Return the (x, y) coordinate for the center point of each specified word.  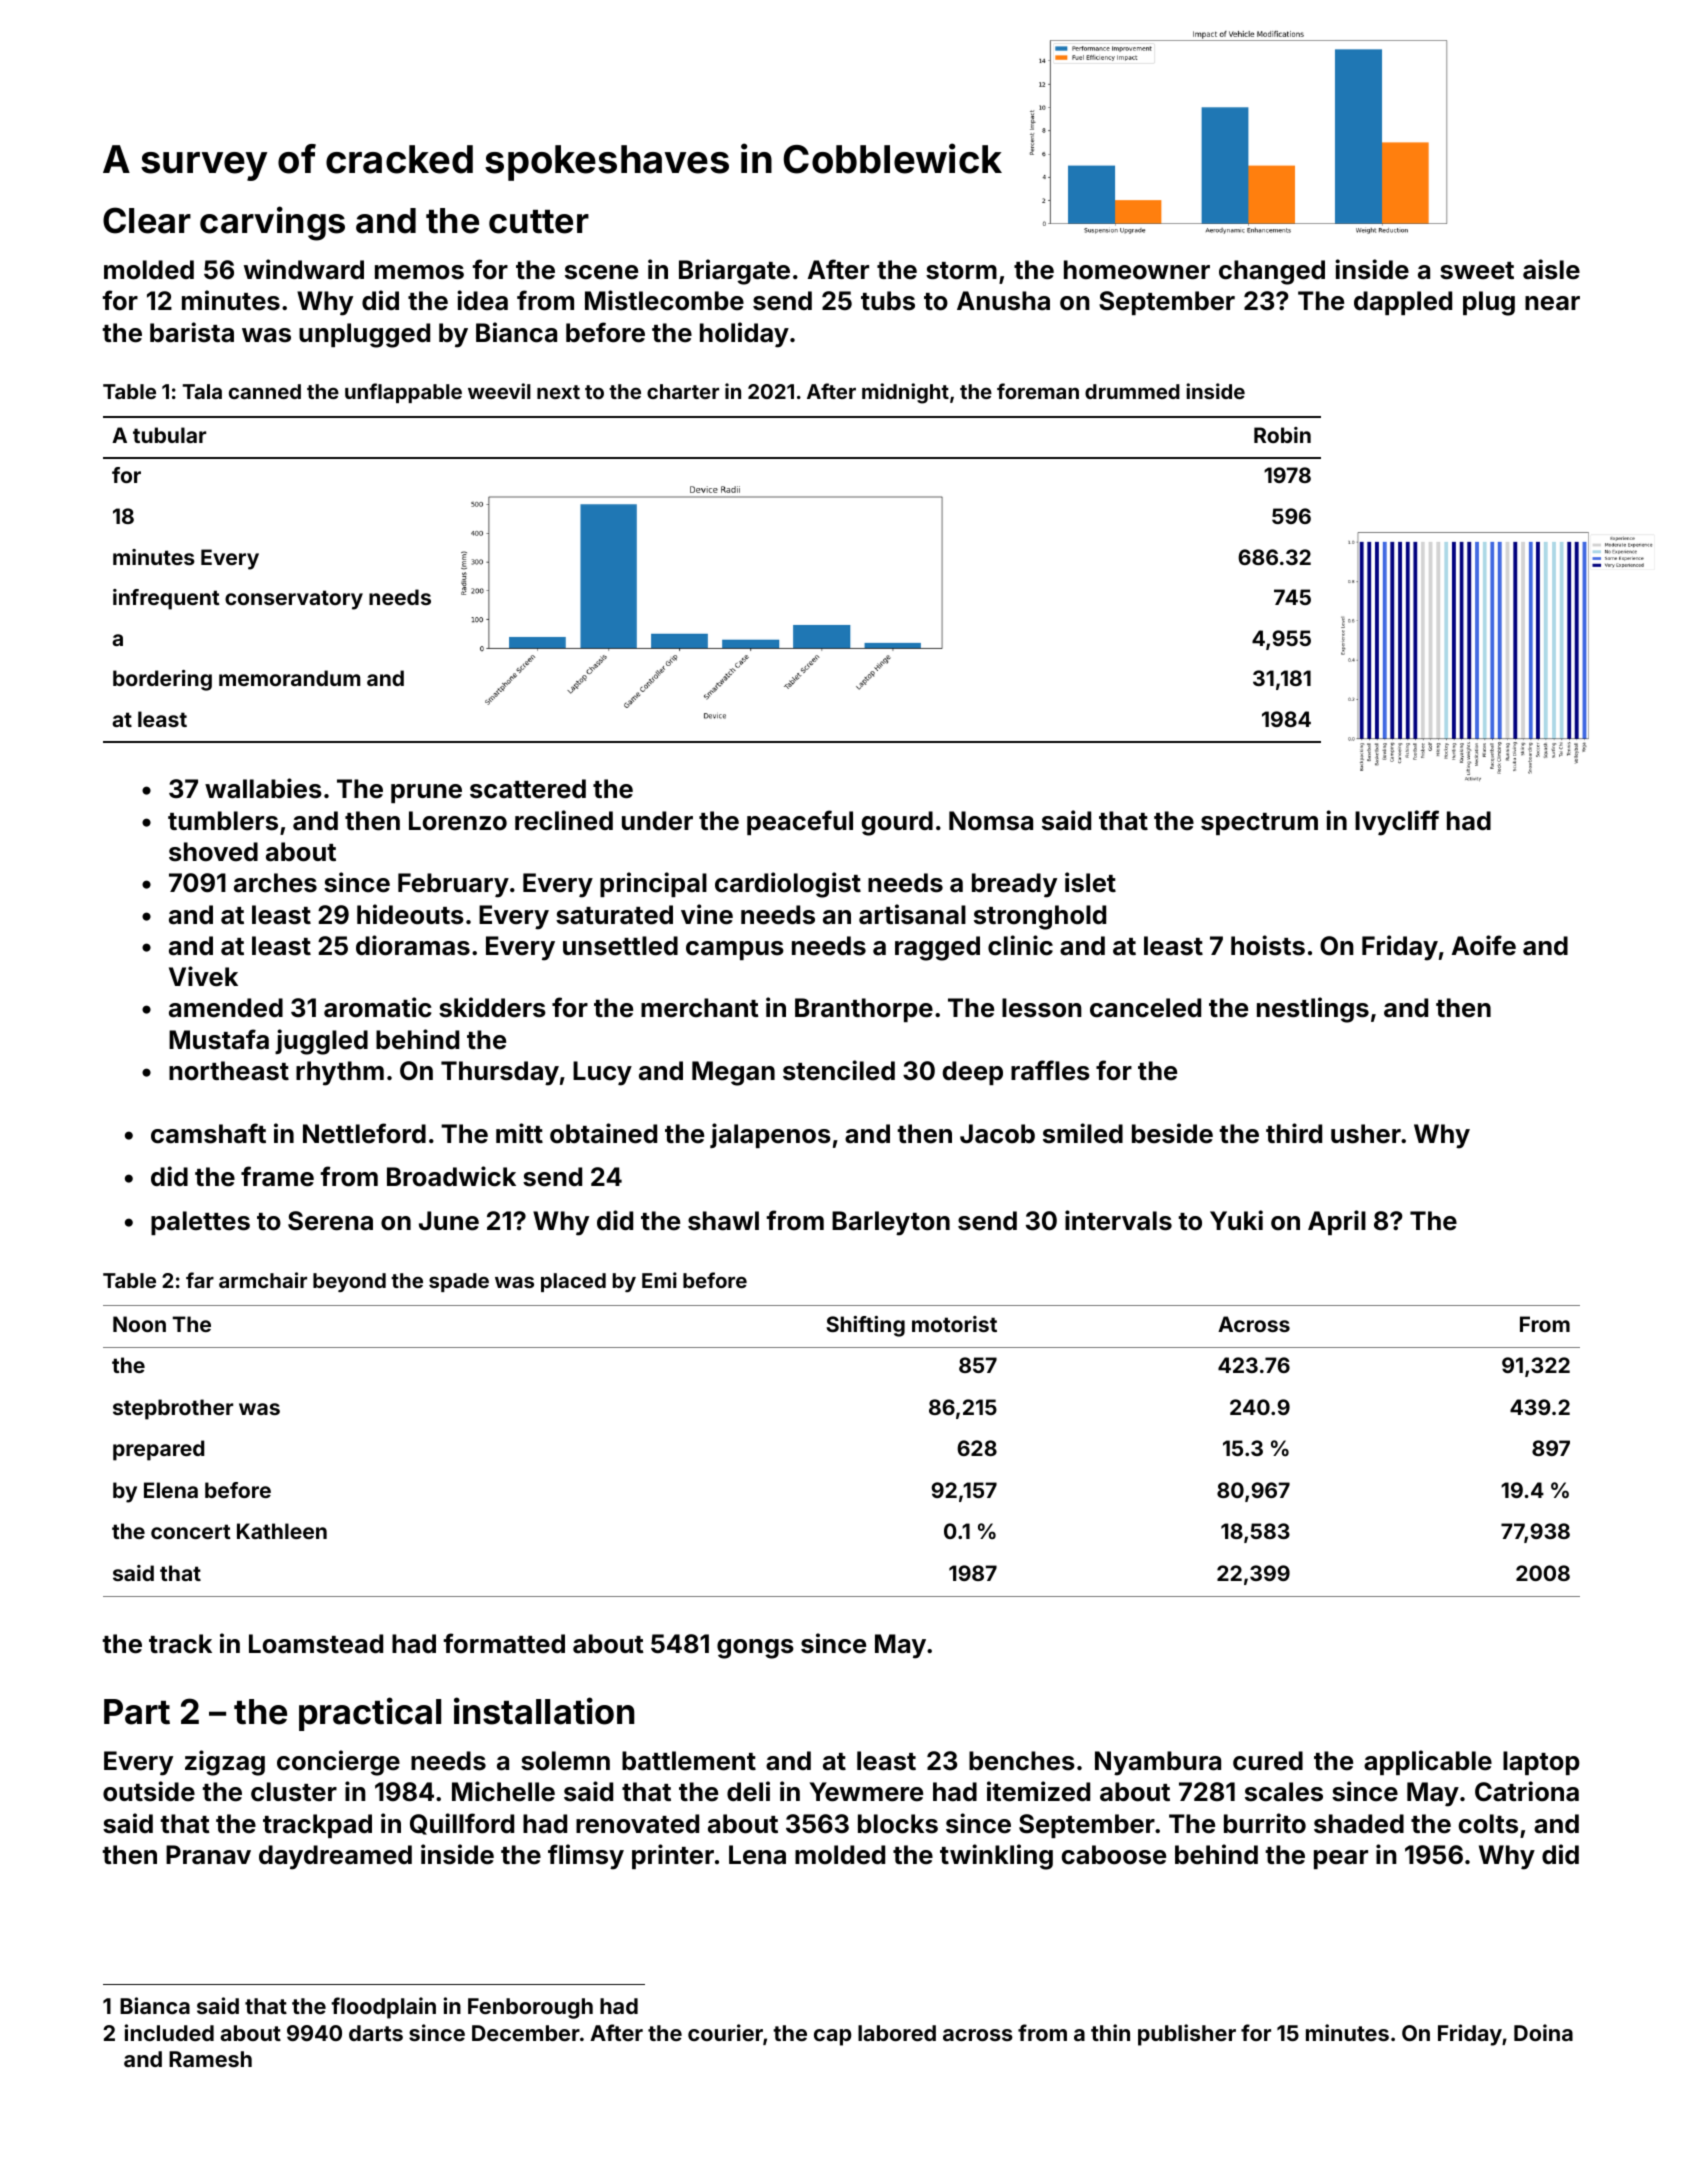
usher (1366, 1134)
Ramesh (210, 2059)
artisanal (912, 914)
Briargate (734, 272)
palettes (200, 1223)
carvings (272, 223)
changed (1272, 272)
